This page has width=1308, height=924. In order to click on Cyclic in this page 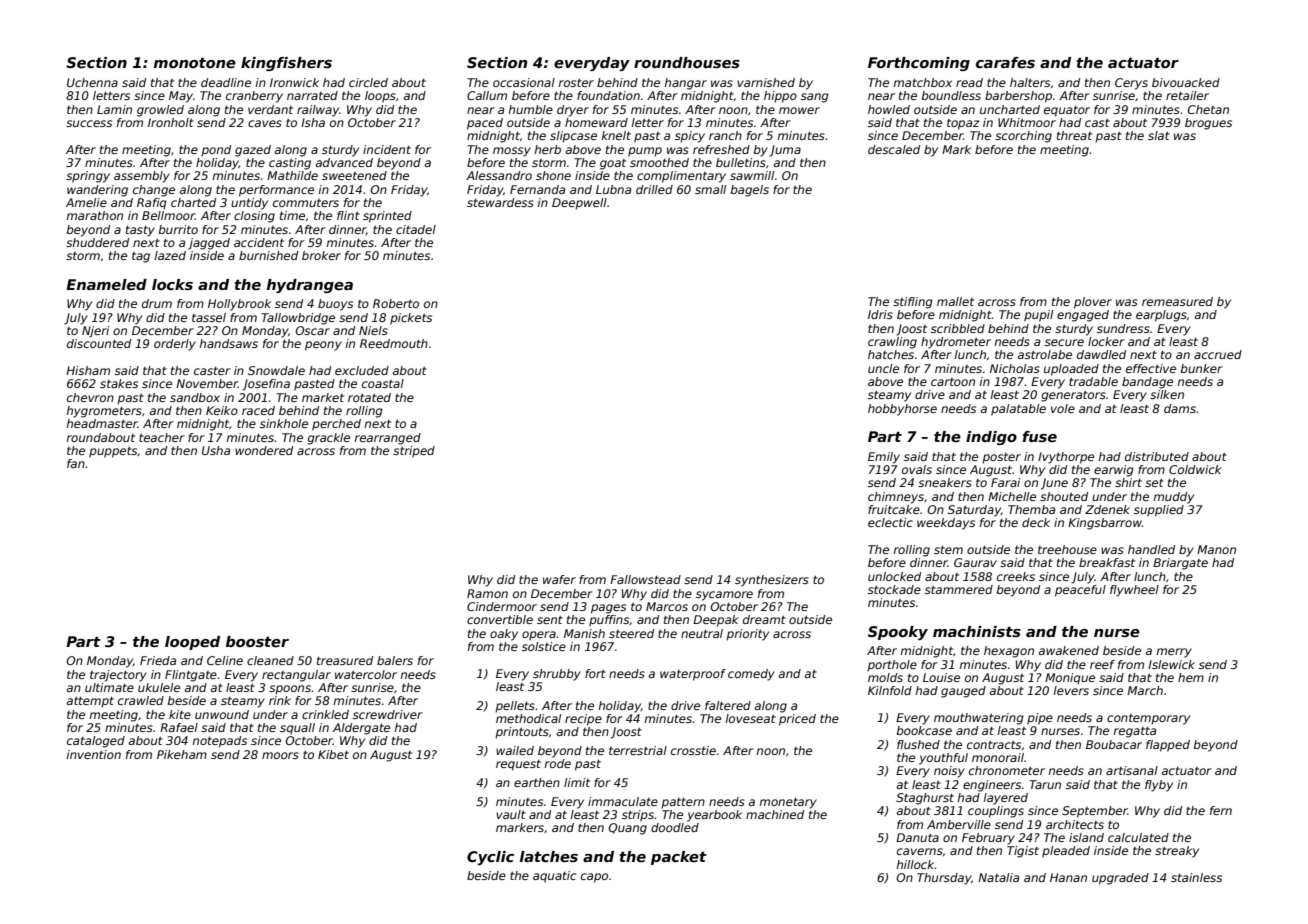, I will do `click(490, 858)`.
